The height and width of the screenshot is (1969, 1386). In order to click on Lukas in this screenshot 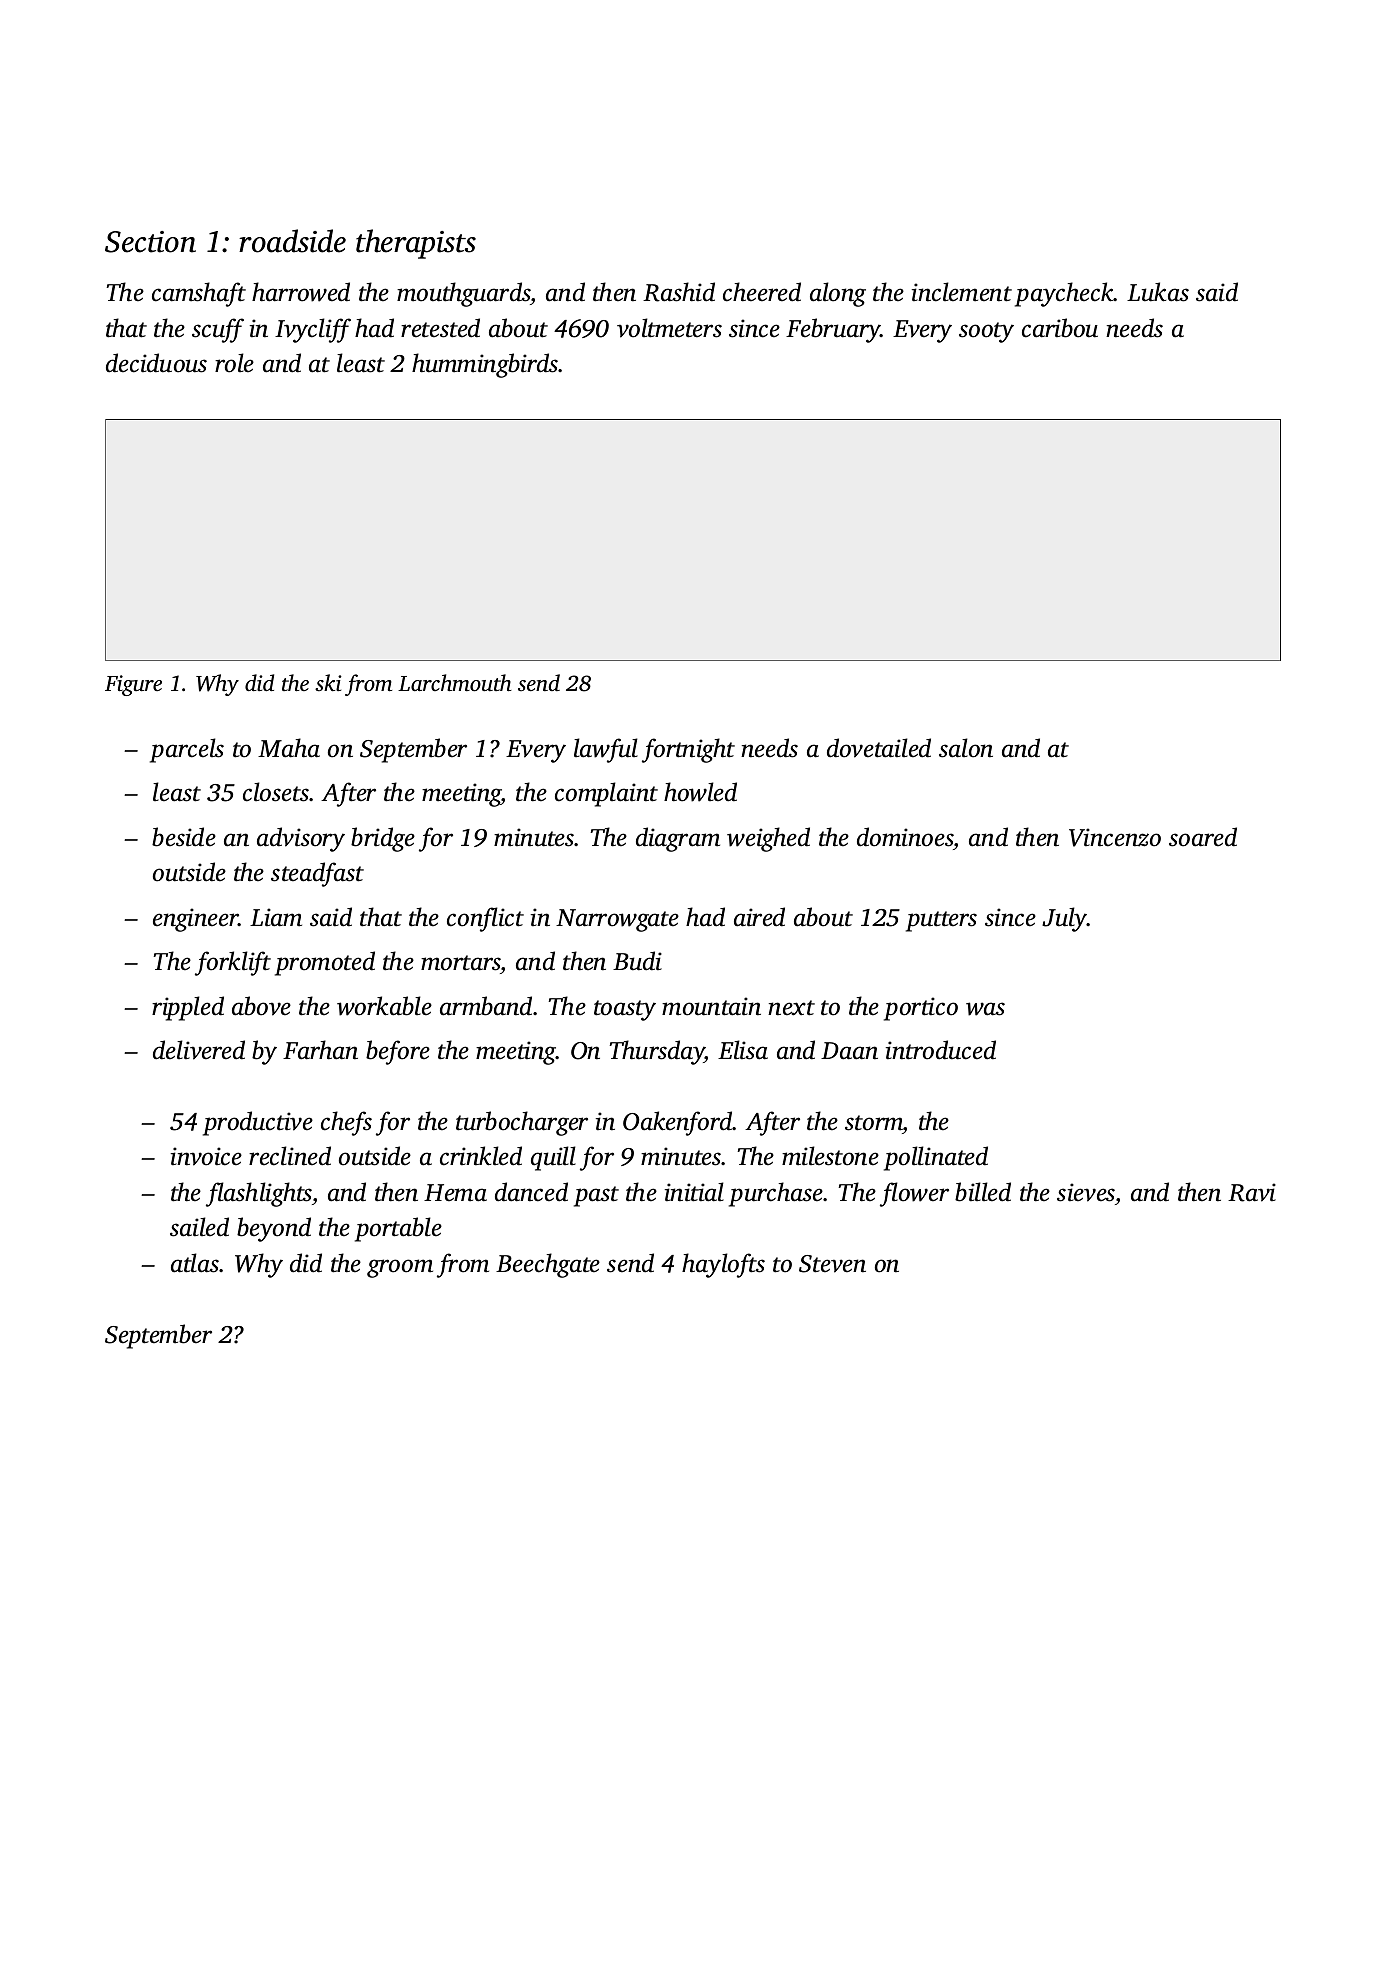, I will do `click(1158, 292)`.
